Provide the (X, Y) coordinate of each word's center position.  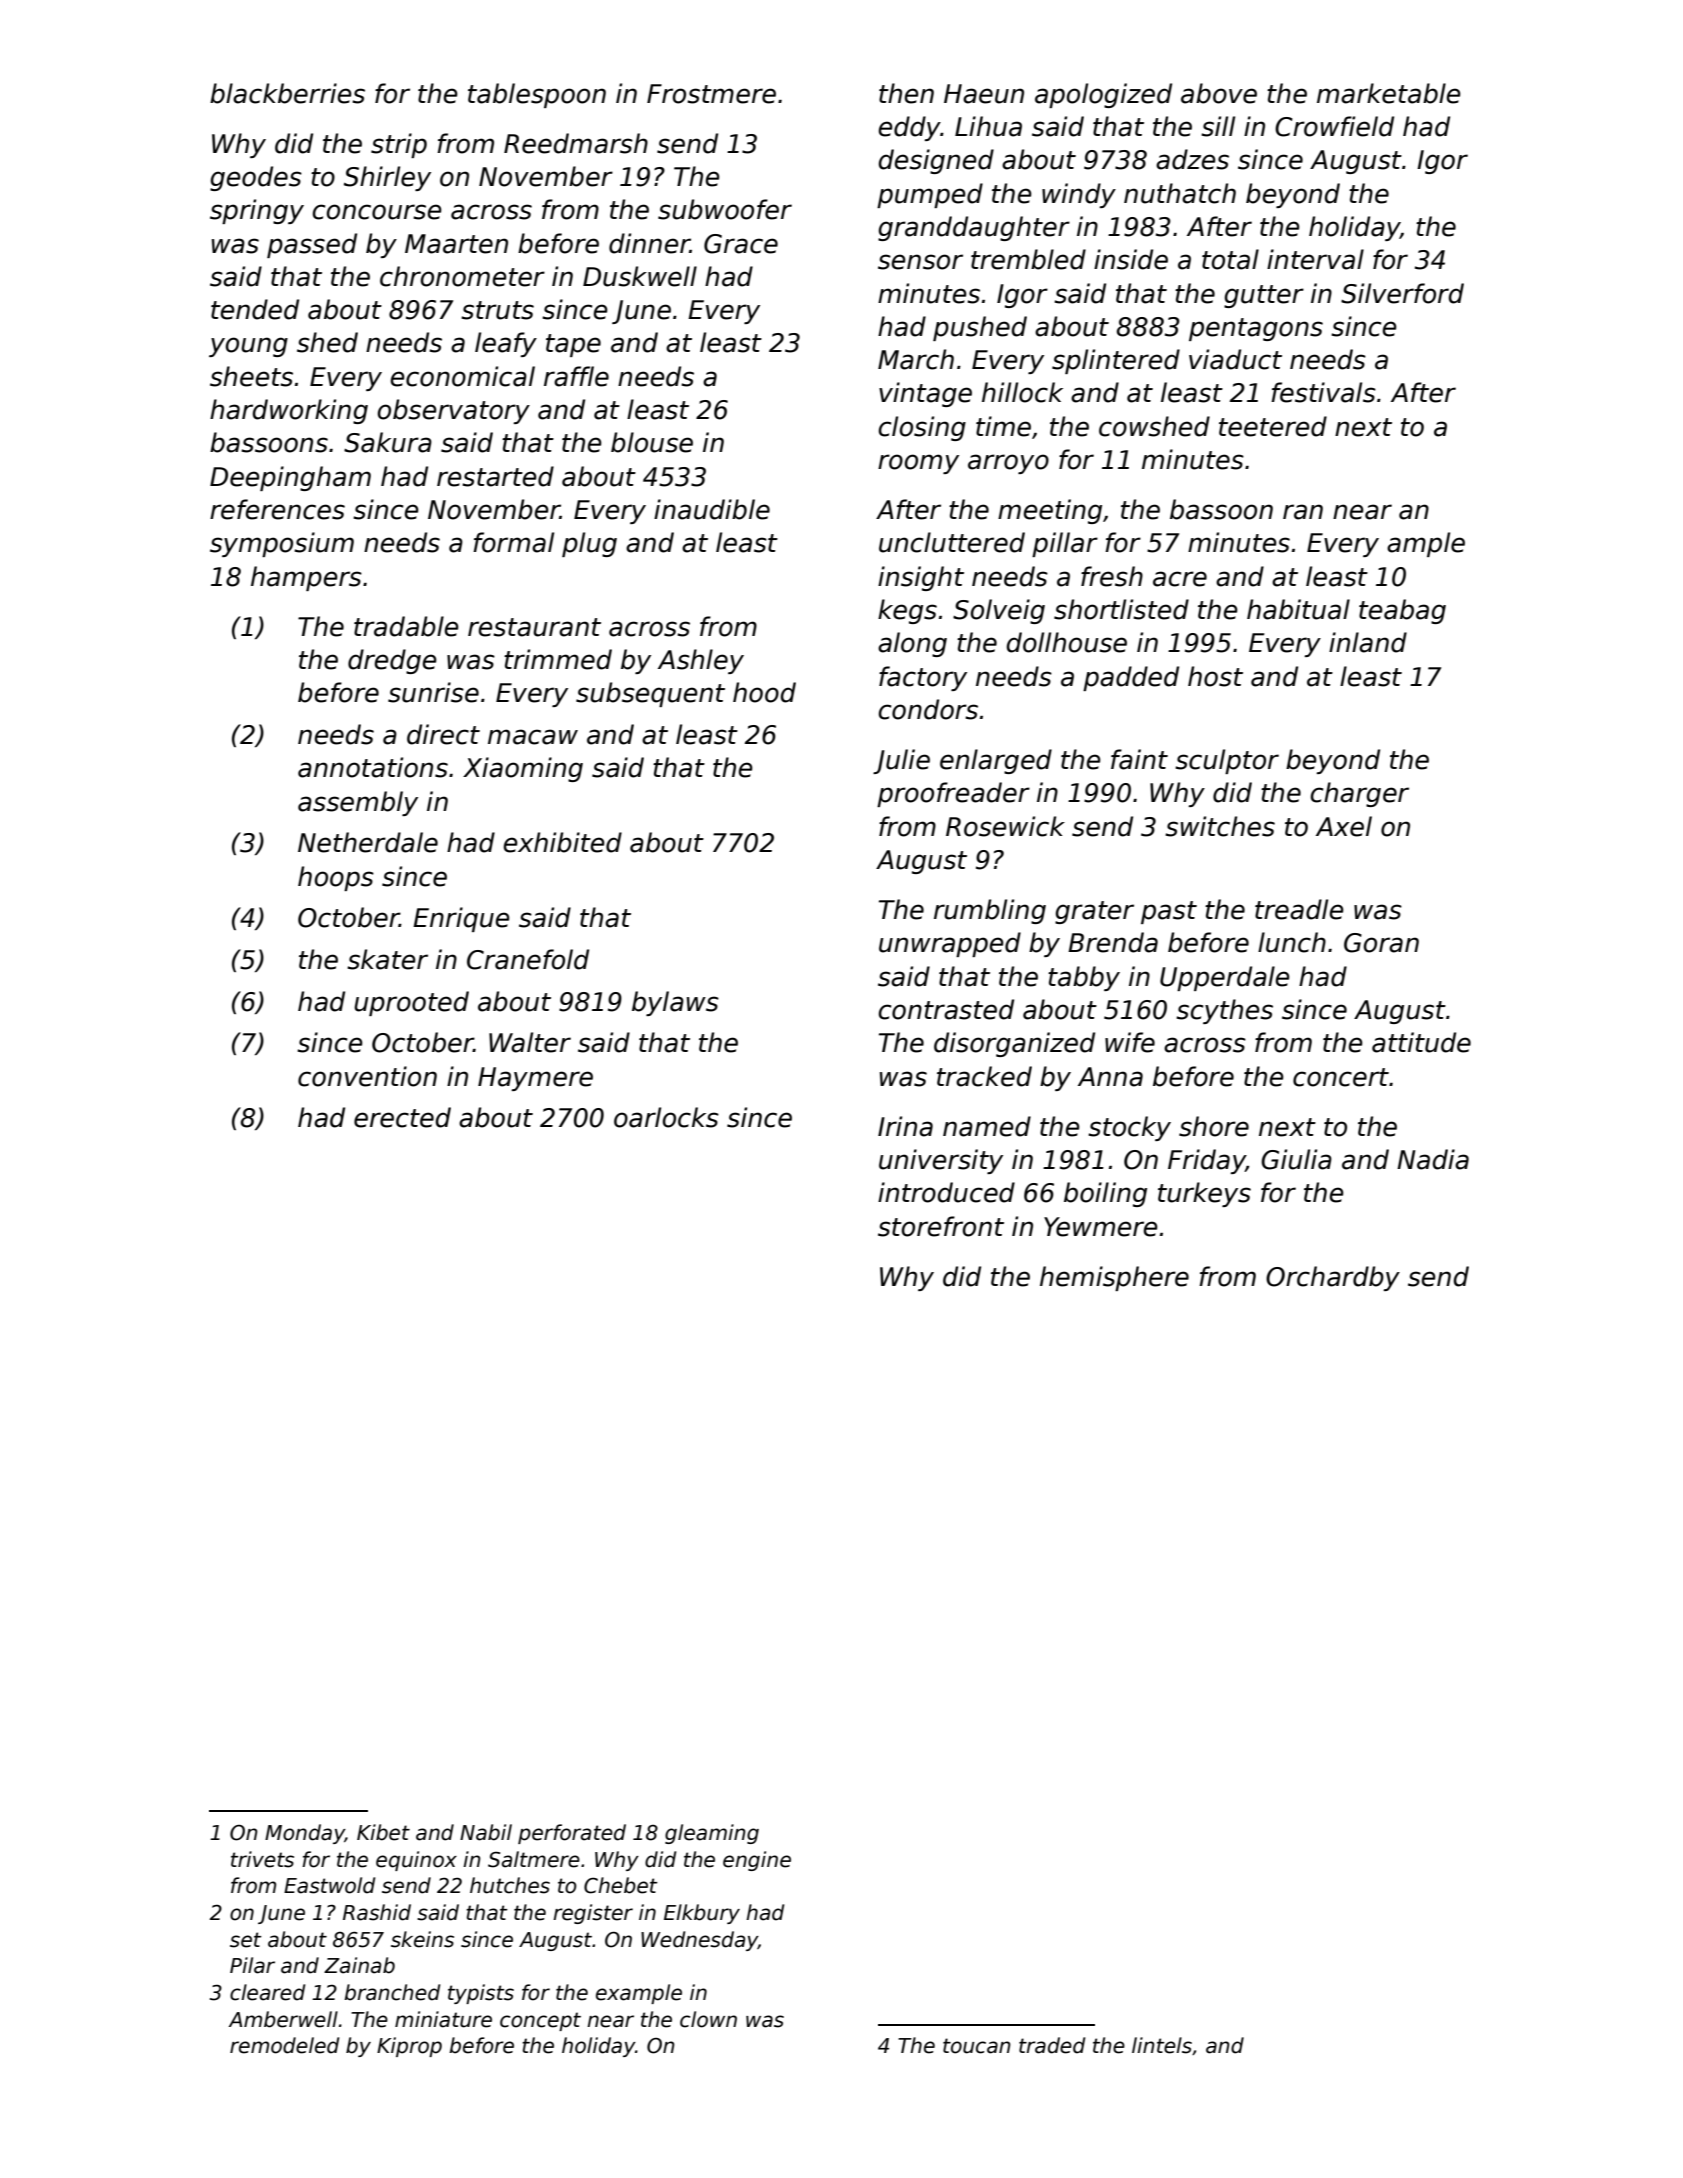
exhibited (563, 842)
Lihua (988, 126)
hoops (336, 878)
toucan (977, 2046)
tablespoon (537, 95)
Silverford (1402, 293)
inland (1368, 642)
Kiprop (409, 2047)
